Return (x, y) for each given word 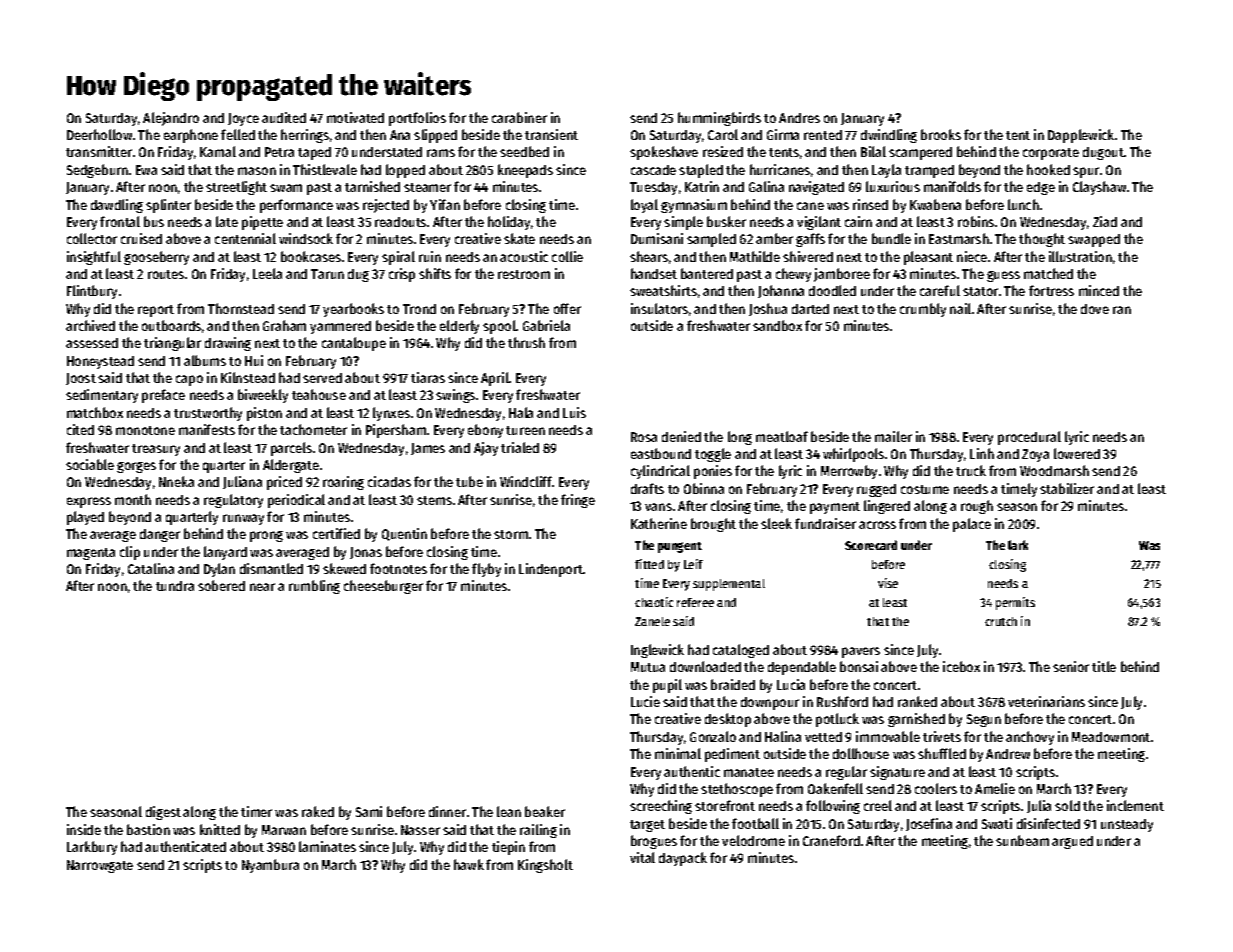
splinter (168, 206)
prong (266, 536)
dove (1095, 309)
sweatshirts (663, 290)
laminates (327, 846)
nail (960, 308)
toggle (713, 455)
